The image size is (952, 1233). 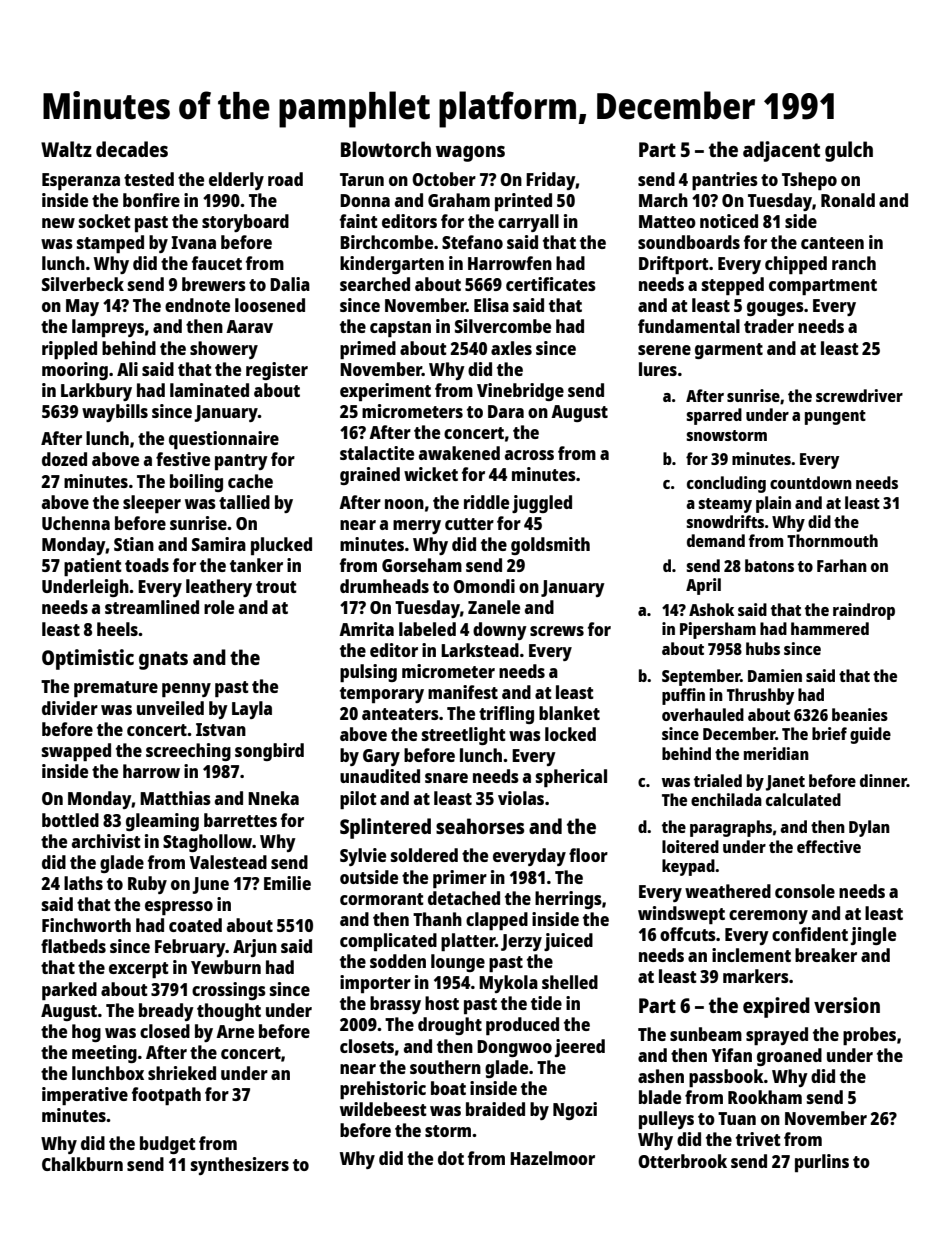 What do you see at coordinates (69, 991) in the screenshot?
I see `parked` at bounding box center [69, 991].
